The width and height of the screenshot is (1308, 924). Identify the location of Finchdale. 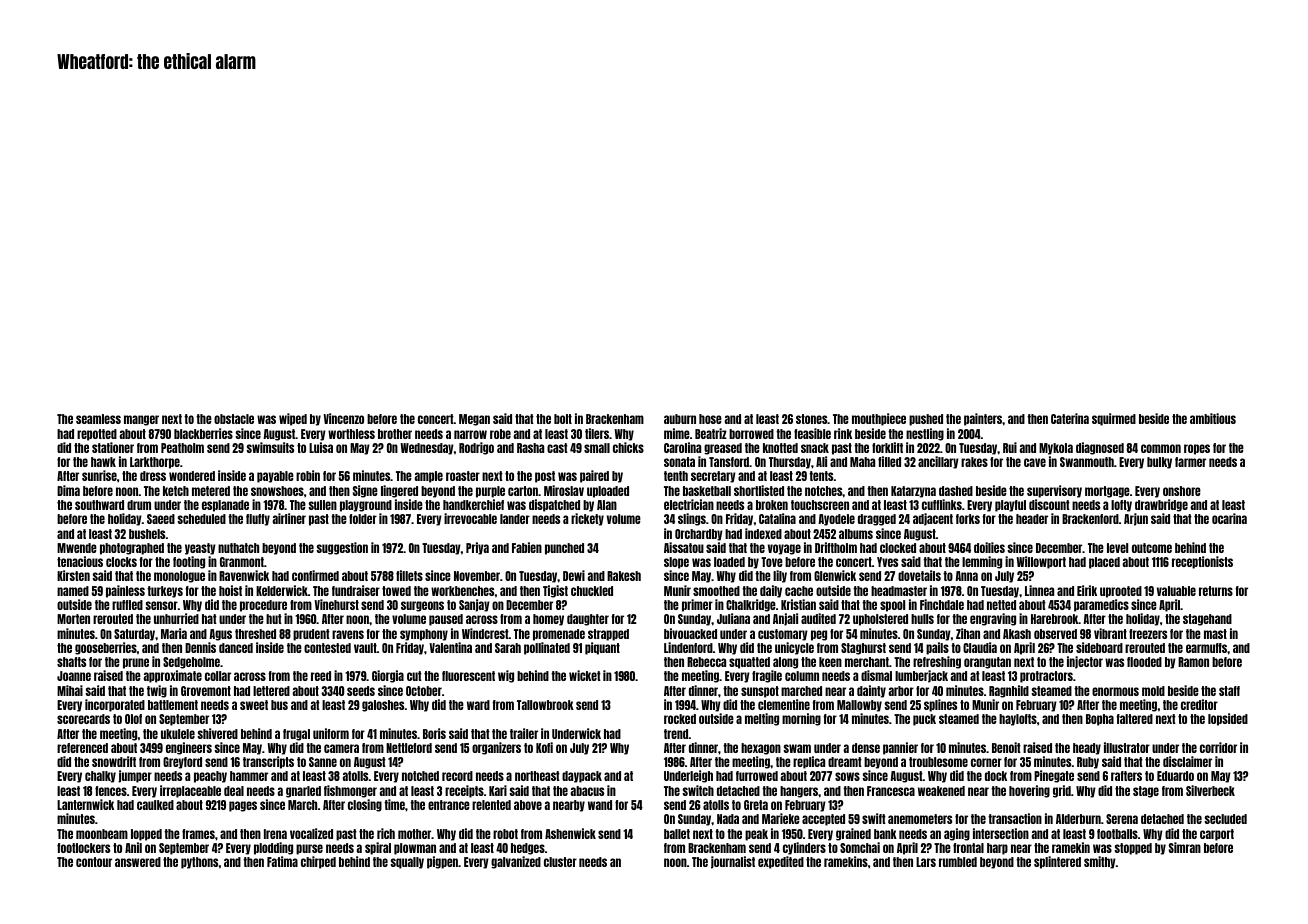
(942, 604).
